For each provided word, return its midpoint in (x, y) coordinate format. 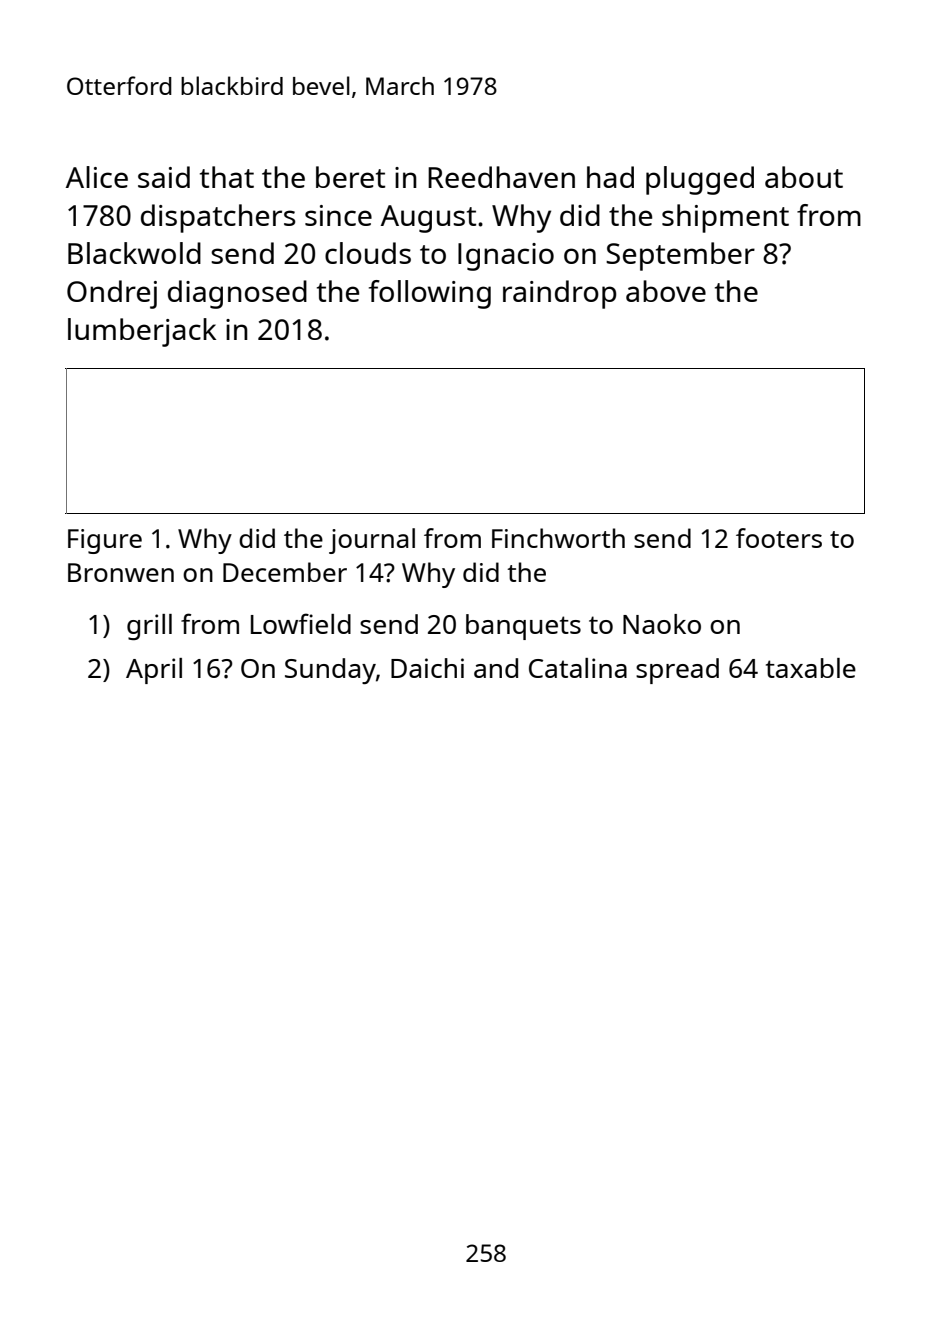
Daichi (427, 668)
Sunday (330, 671)
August (428, 219)
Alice (97, 177)
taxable (811, 668)
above (666, 291)
